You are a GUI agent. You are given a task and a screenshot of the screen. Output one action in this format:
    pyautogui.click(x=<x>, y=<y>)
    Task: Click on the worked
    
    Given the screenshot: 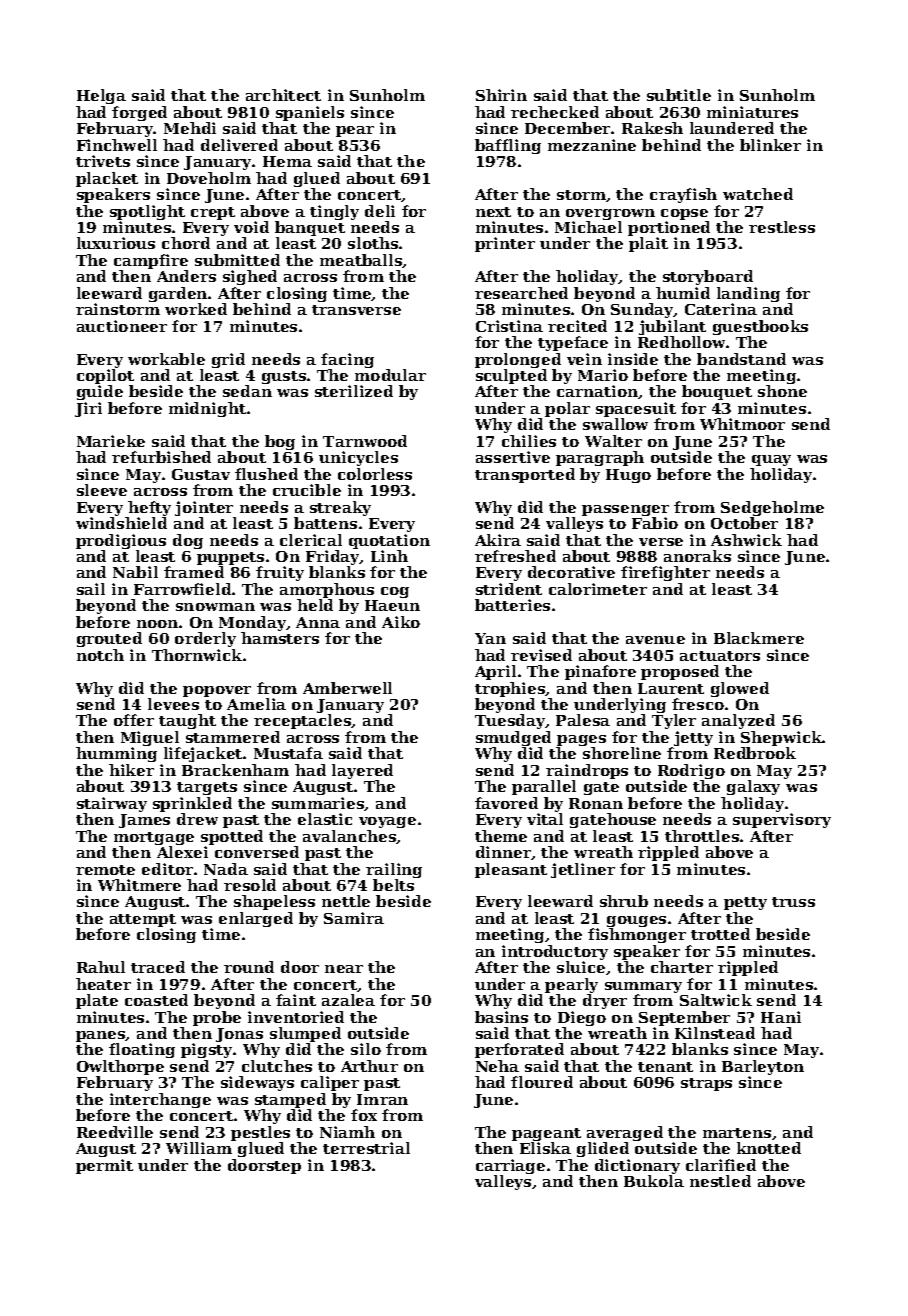 What is the action you would take?
    pyautogui.click(x=196, y=309)
